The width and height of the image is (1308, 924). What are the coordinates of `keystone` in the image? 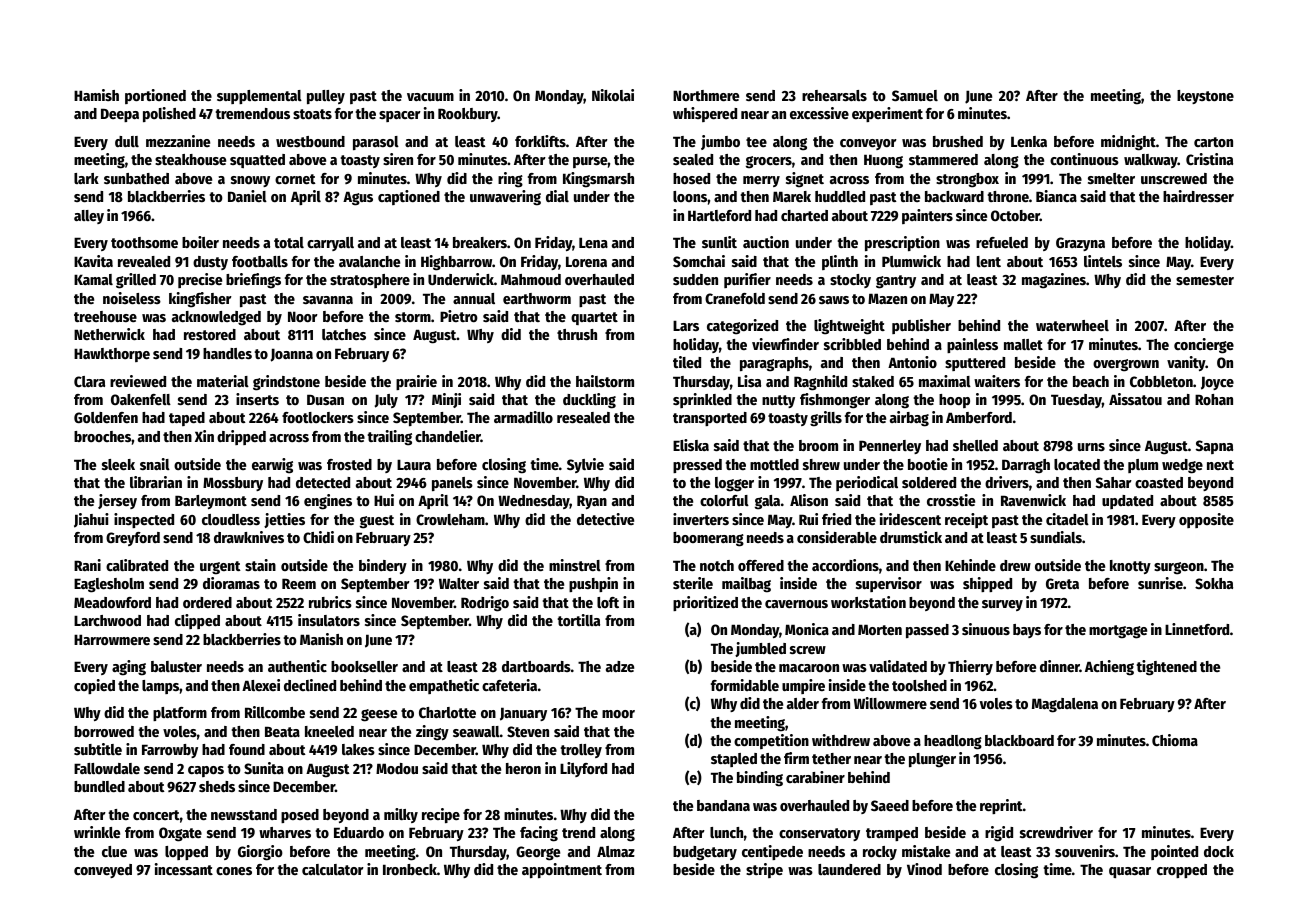 It's located at (1205, 97).
